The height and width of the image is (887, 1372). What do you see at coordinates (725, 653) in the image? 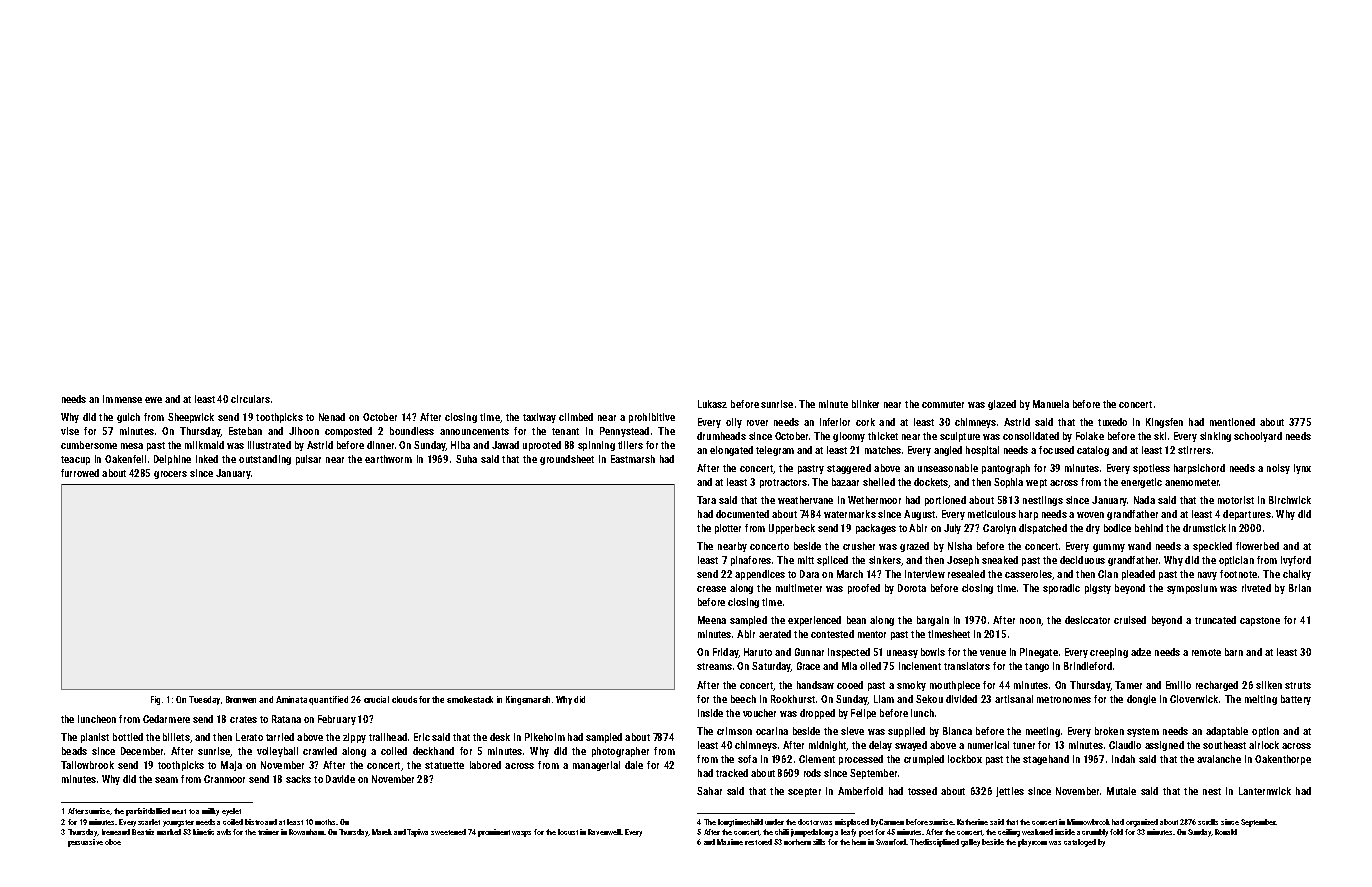
I see `Friday` at bounding box center [725, 653].
